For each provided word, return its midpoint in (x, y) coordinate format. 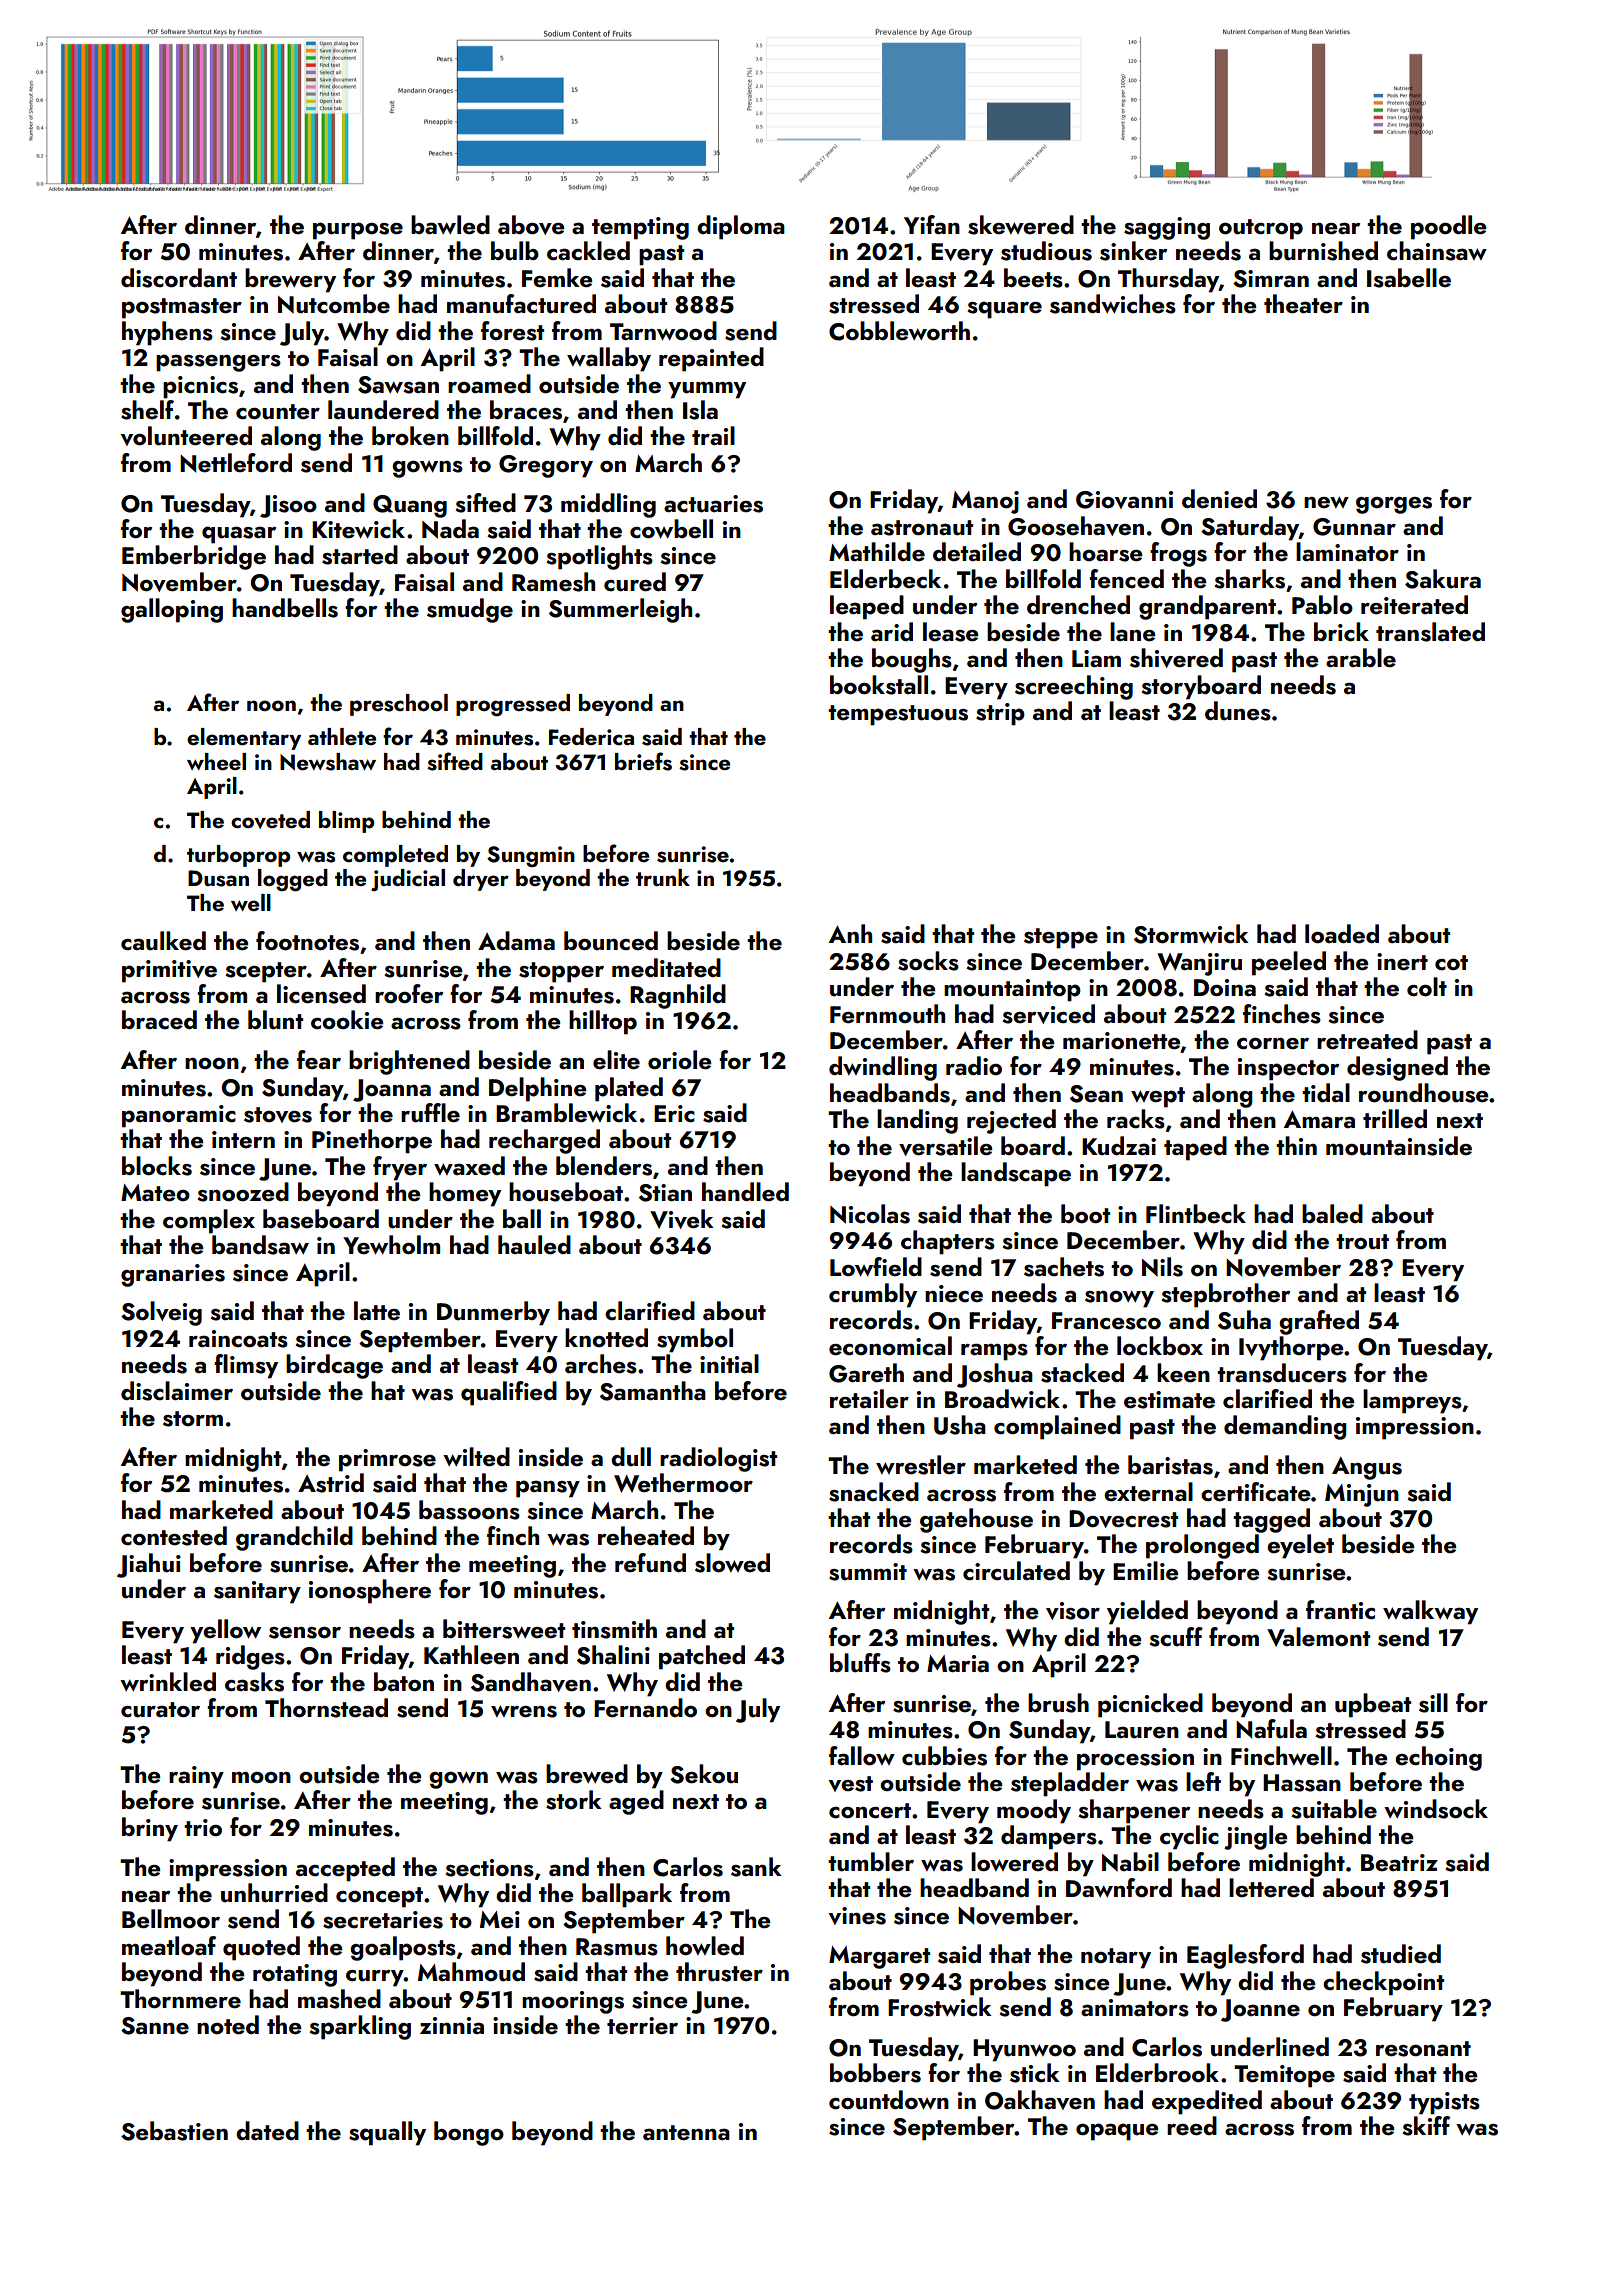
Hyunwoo (1024, 2050)
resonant (1423, 2049)
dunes (1238, 711)
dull (631, 1457)
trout (1362, 1242)
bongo (469, 2133)
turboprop (238, 856)
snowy (1119, 1299)
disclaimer (177, 1391)
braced (159, 1019)
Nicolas (870, 1214)
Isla (700, 410)
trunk (663, 877)
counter (278, 412)
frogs (1178, 554)
